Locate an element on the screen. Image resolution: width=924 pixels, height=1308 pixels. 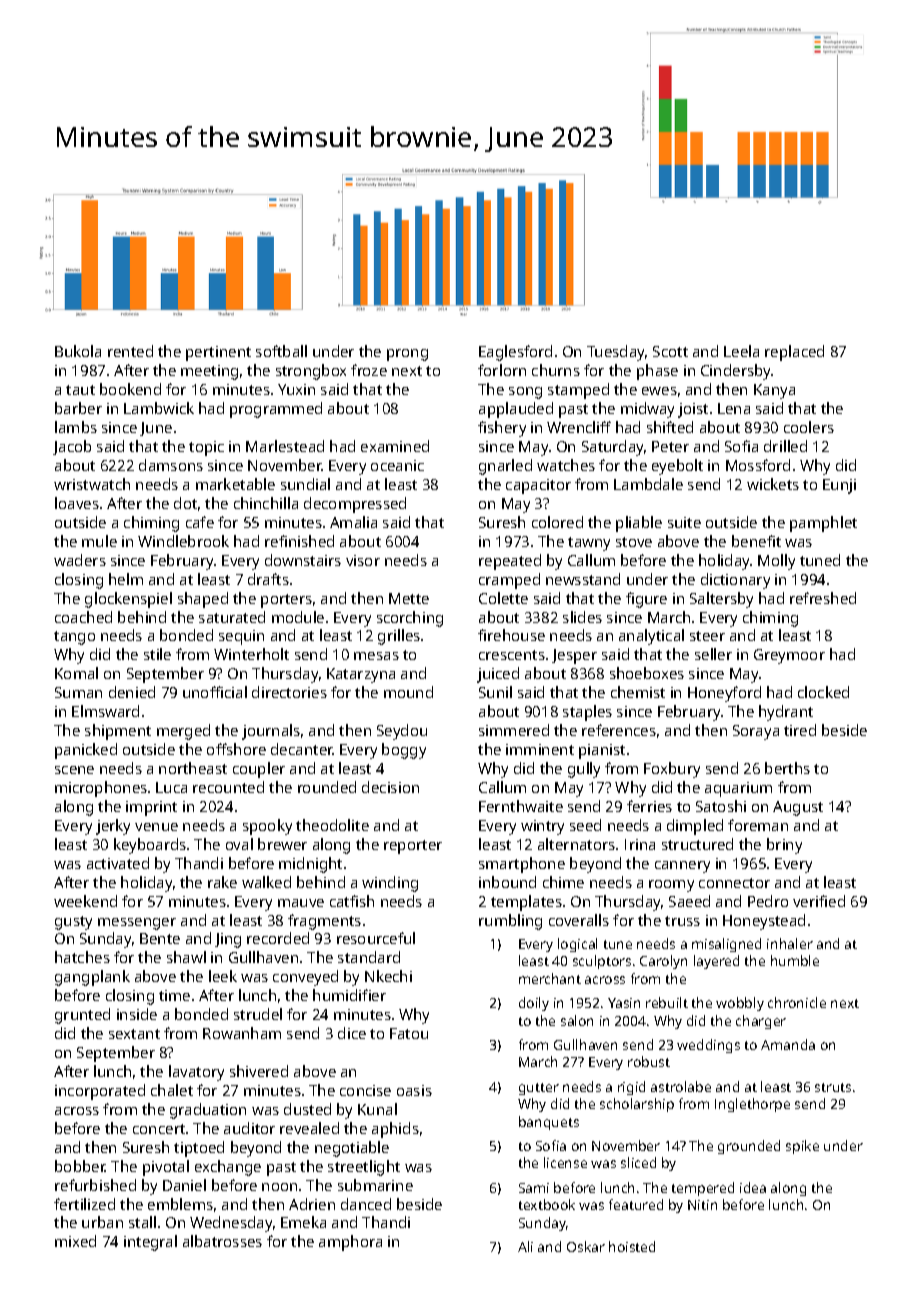
humidifier is located at coordinates (349, 995).
